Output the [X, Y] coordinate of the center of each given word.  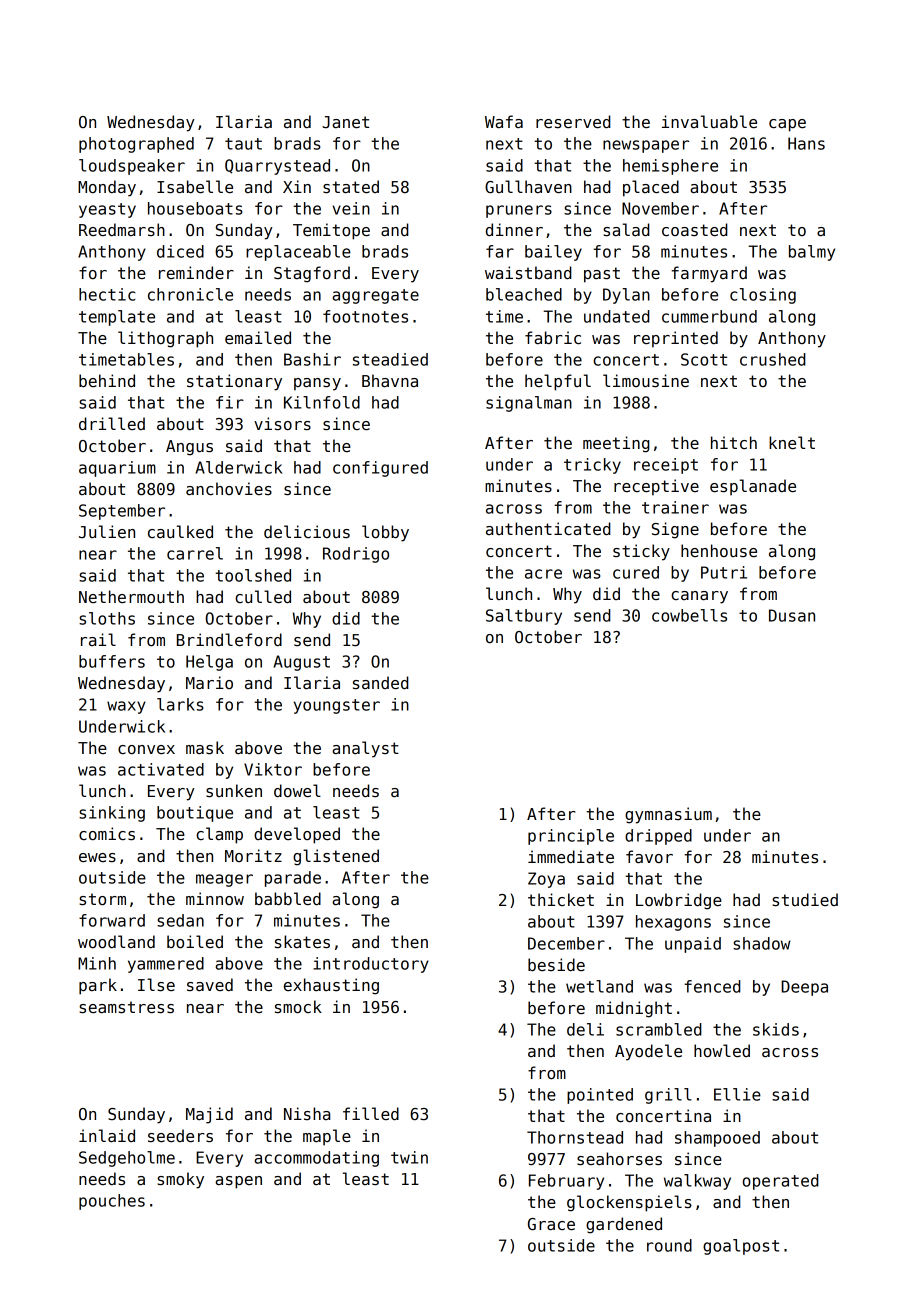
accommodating [316, 1159]
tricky [592, 466]
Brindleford [229, 640]
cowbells [689, 615]
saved [210, 984]
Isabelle [195, 187]
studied [805, 900]
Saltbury [524, 617]
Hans [806, 143]
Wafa [504, 121]
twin [409, 1157]
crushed [773, 359]
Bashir [312, 359]
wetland [599, 986]
